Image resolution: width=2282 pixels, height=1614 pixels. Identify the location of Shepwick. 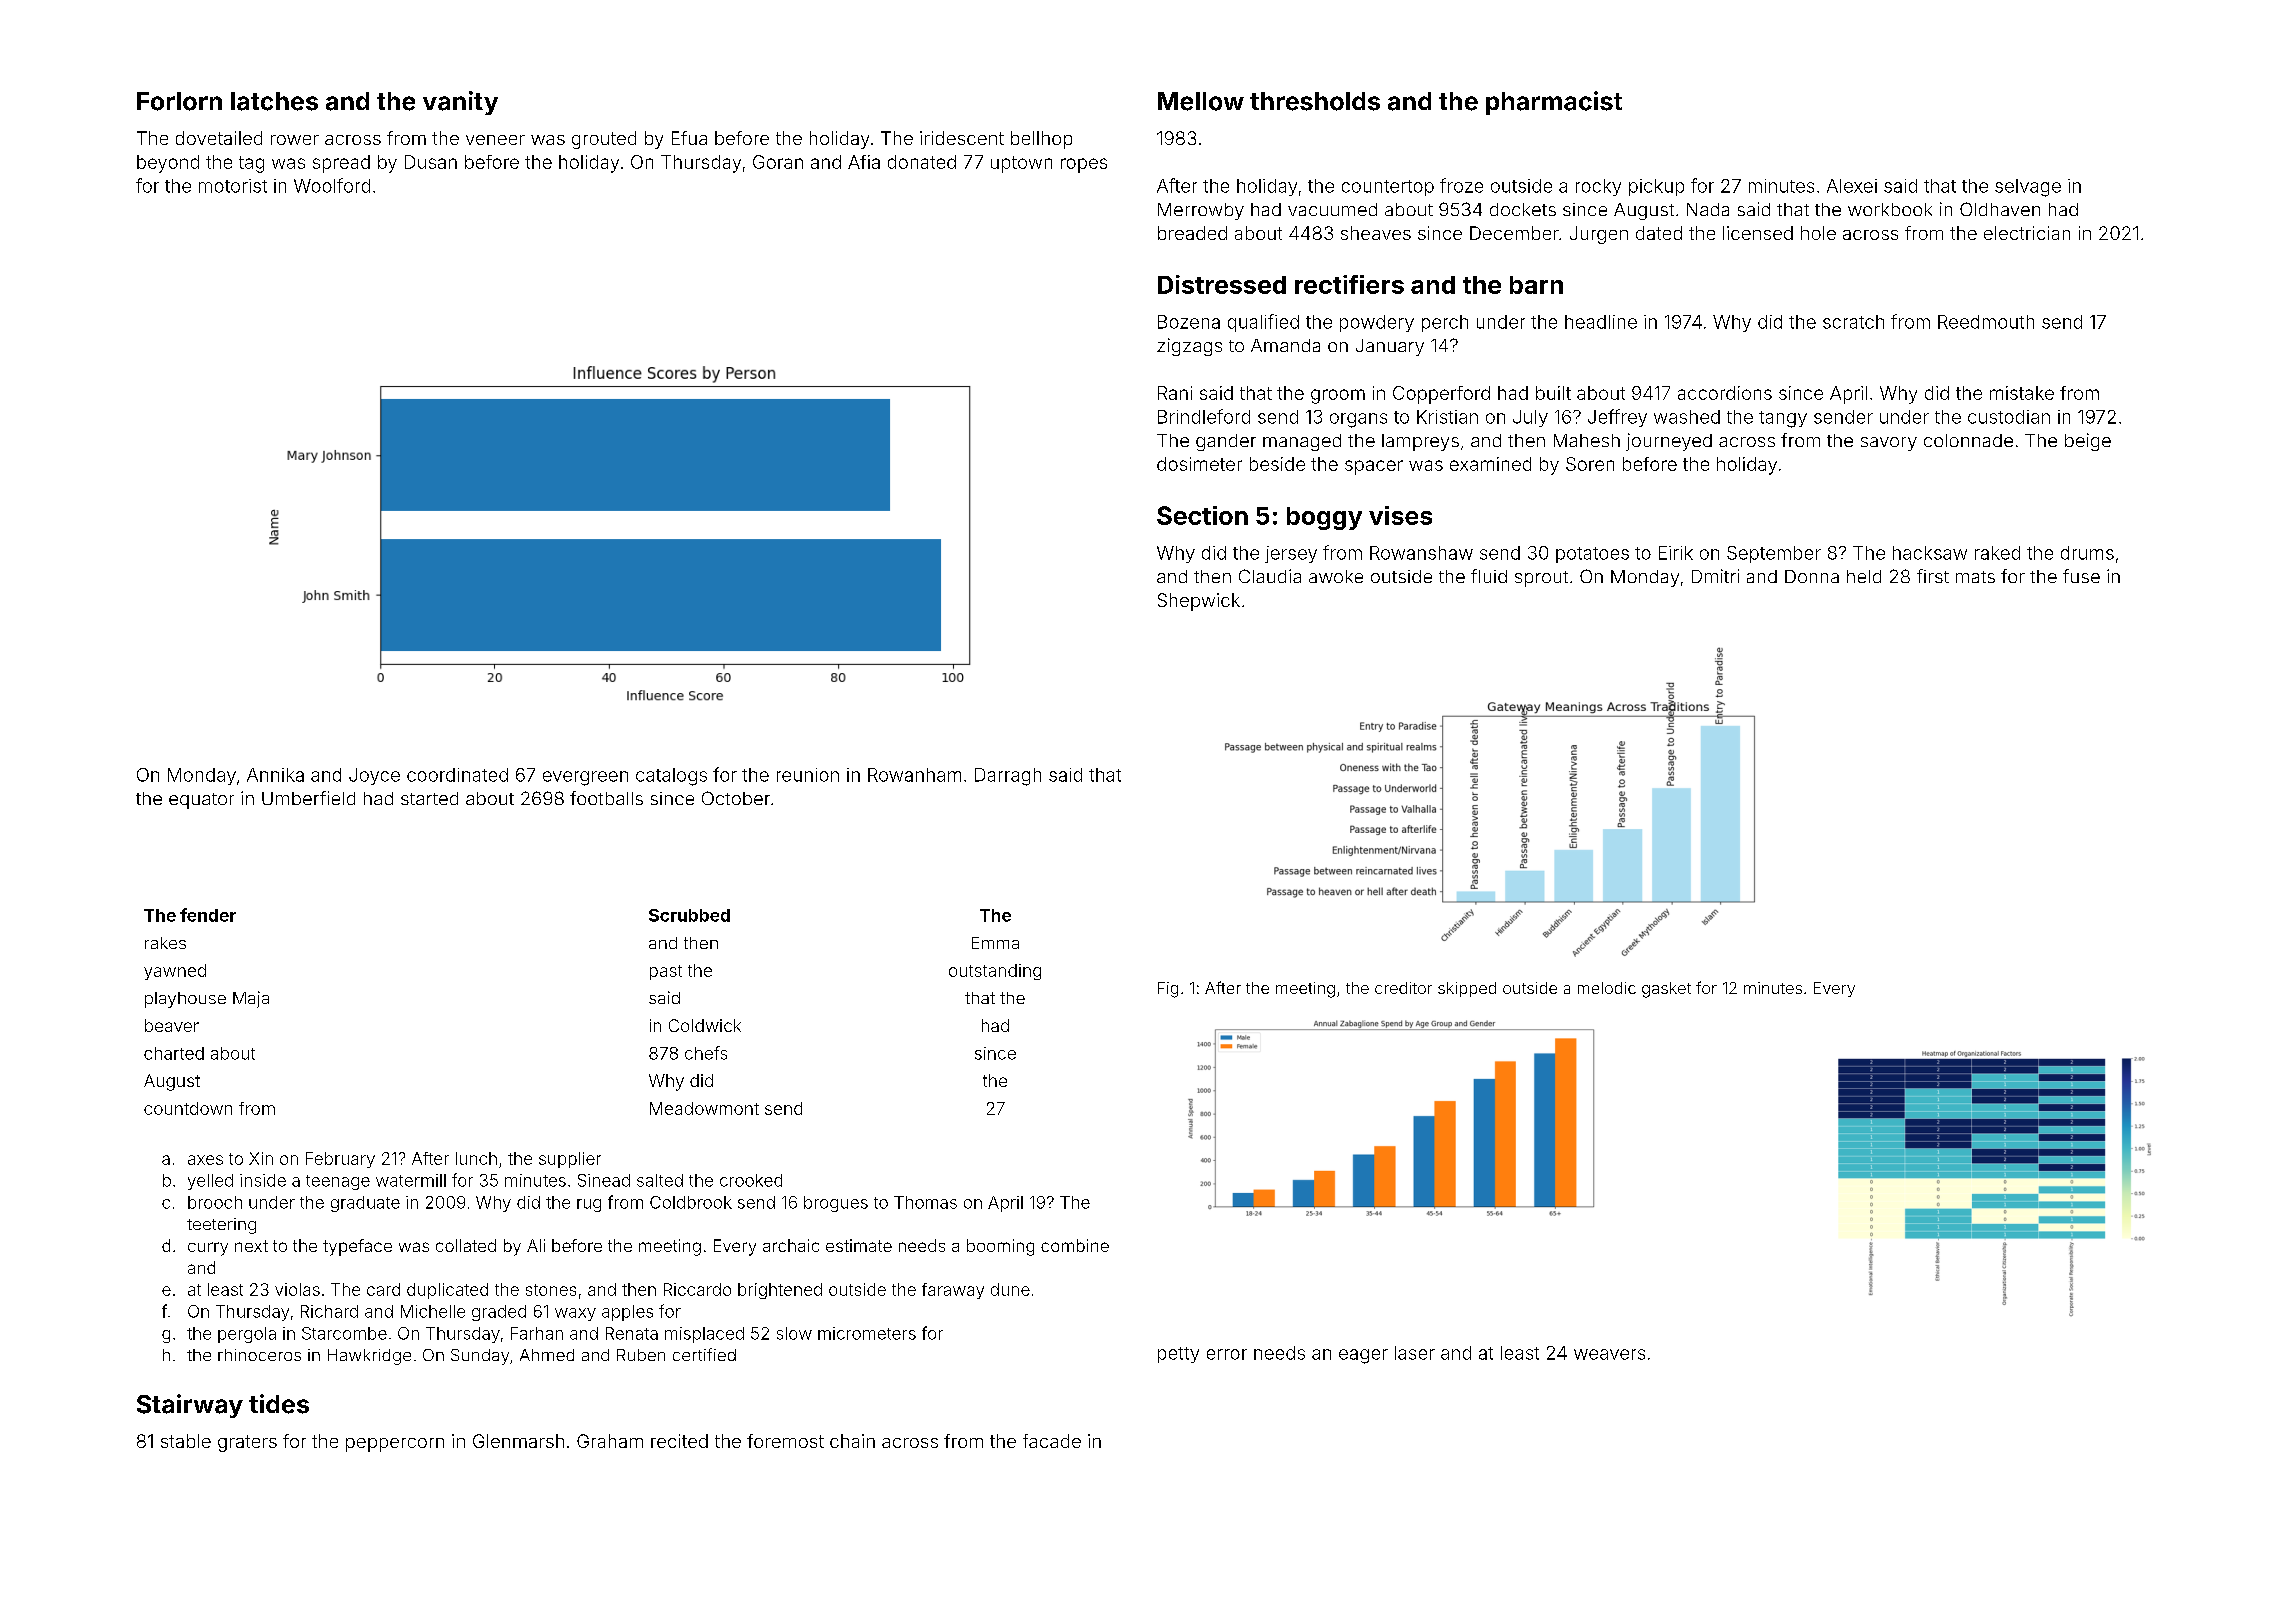
(1199, 602).
